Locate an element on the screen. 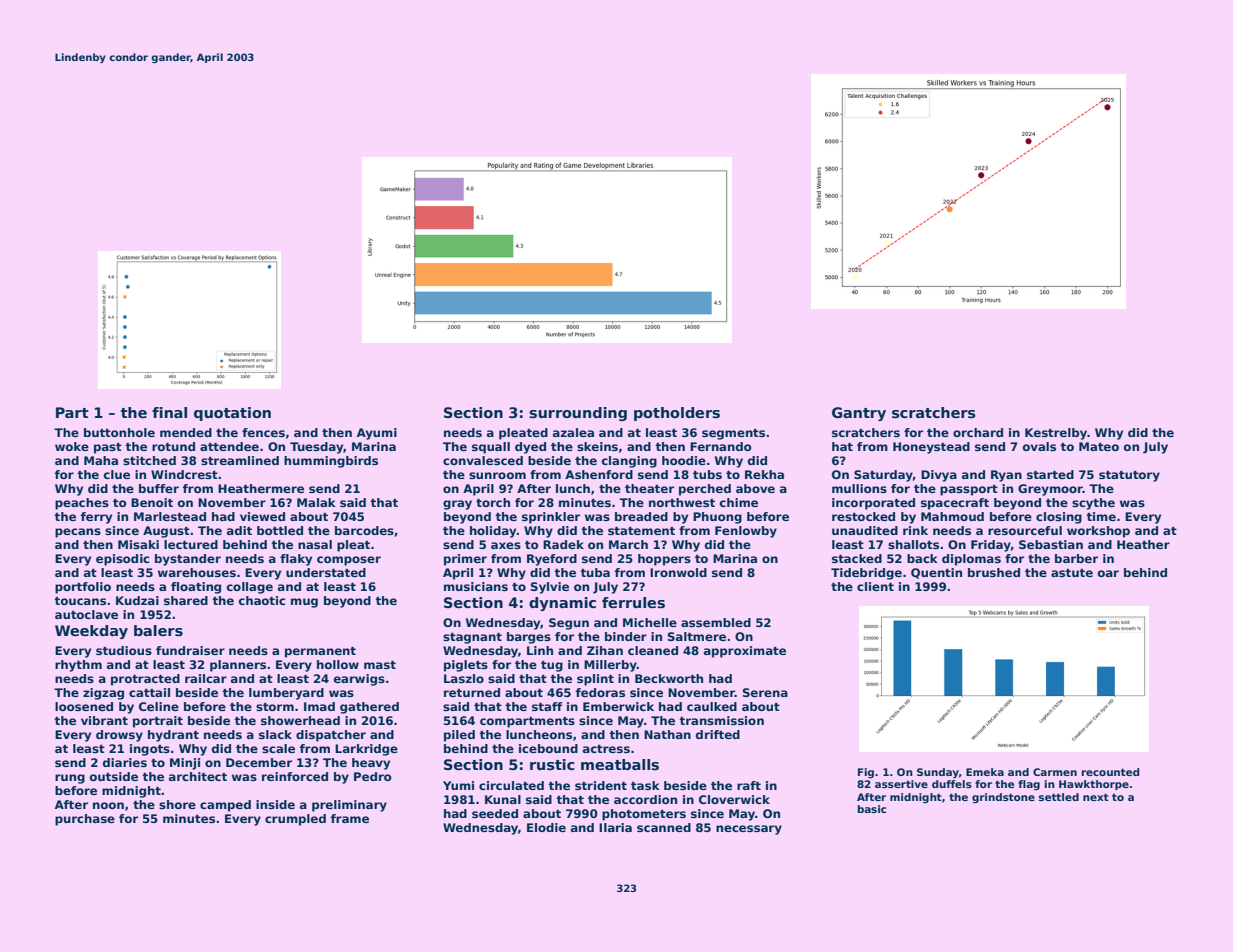 This screenshot has width=1233, height=952. camped is located at coordinates (225, 806).
